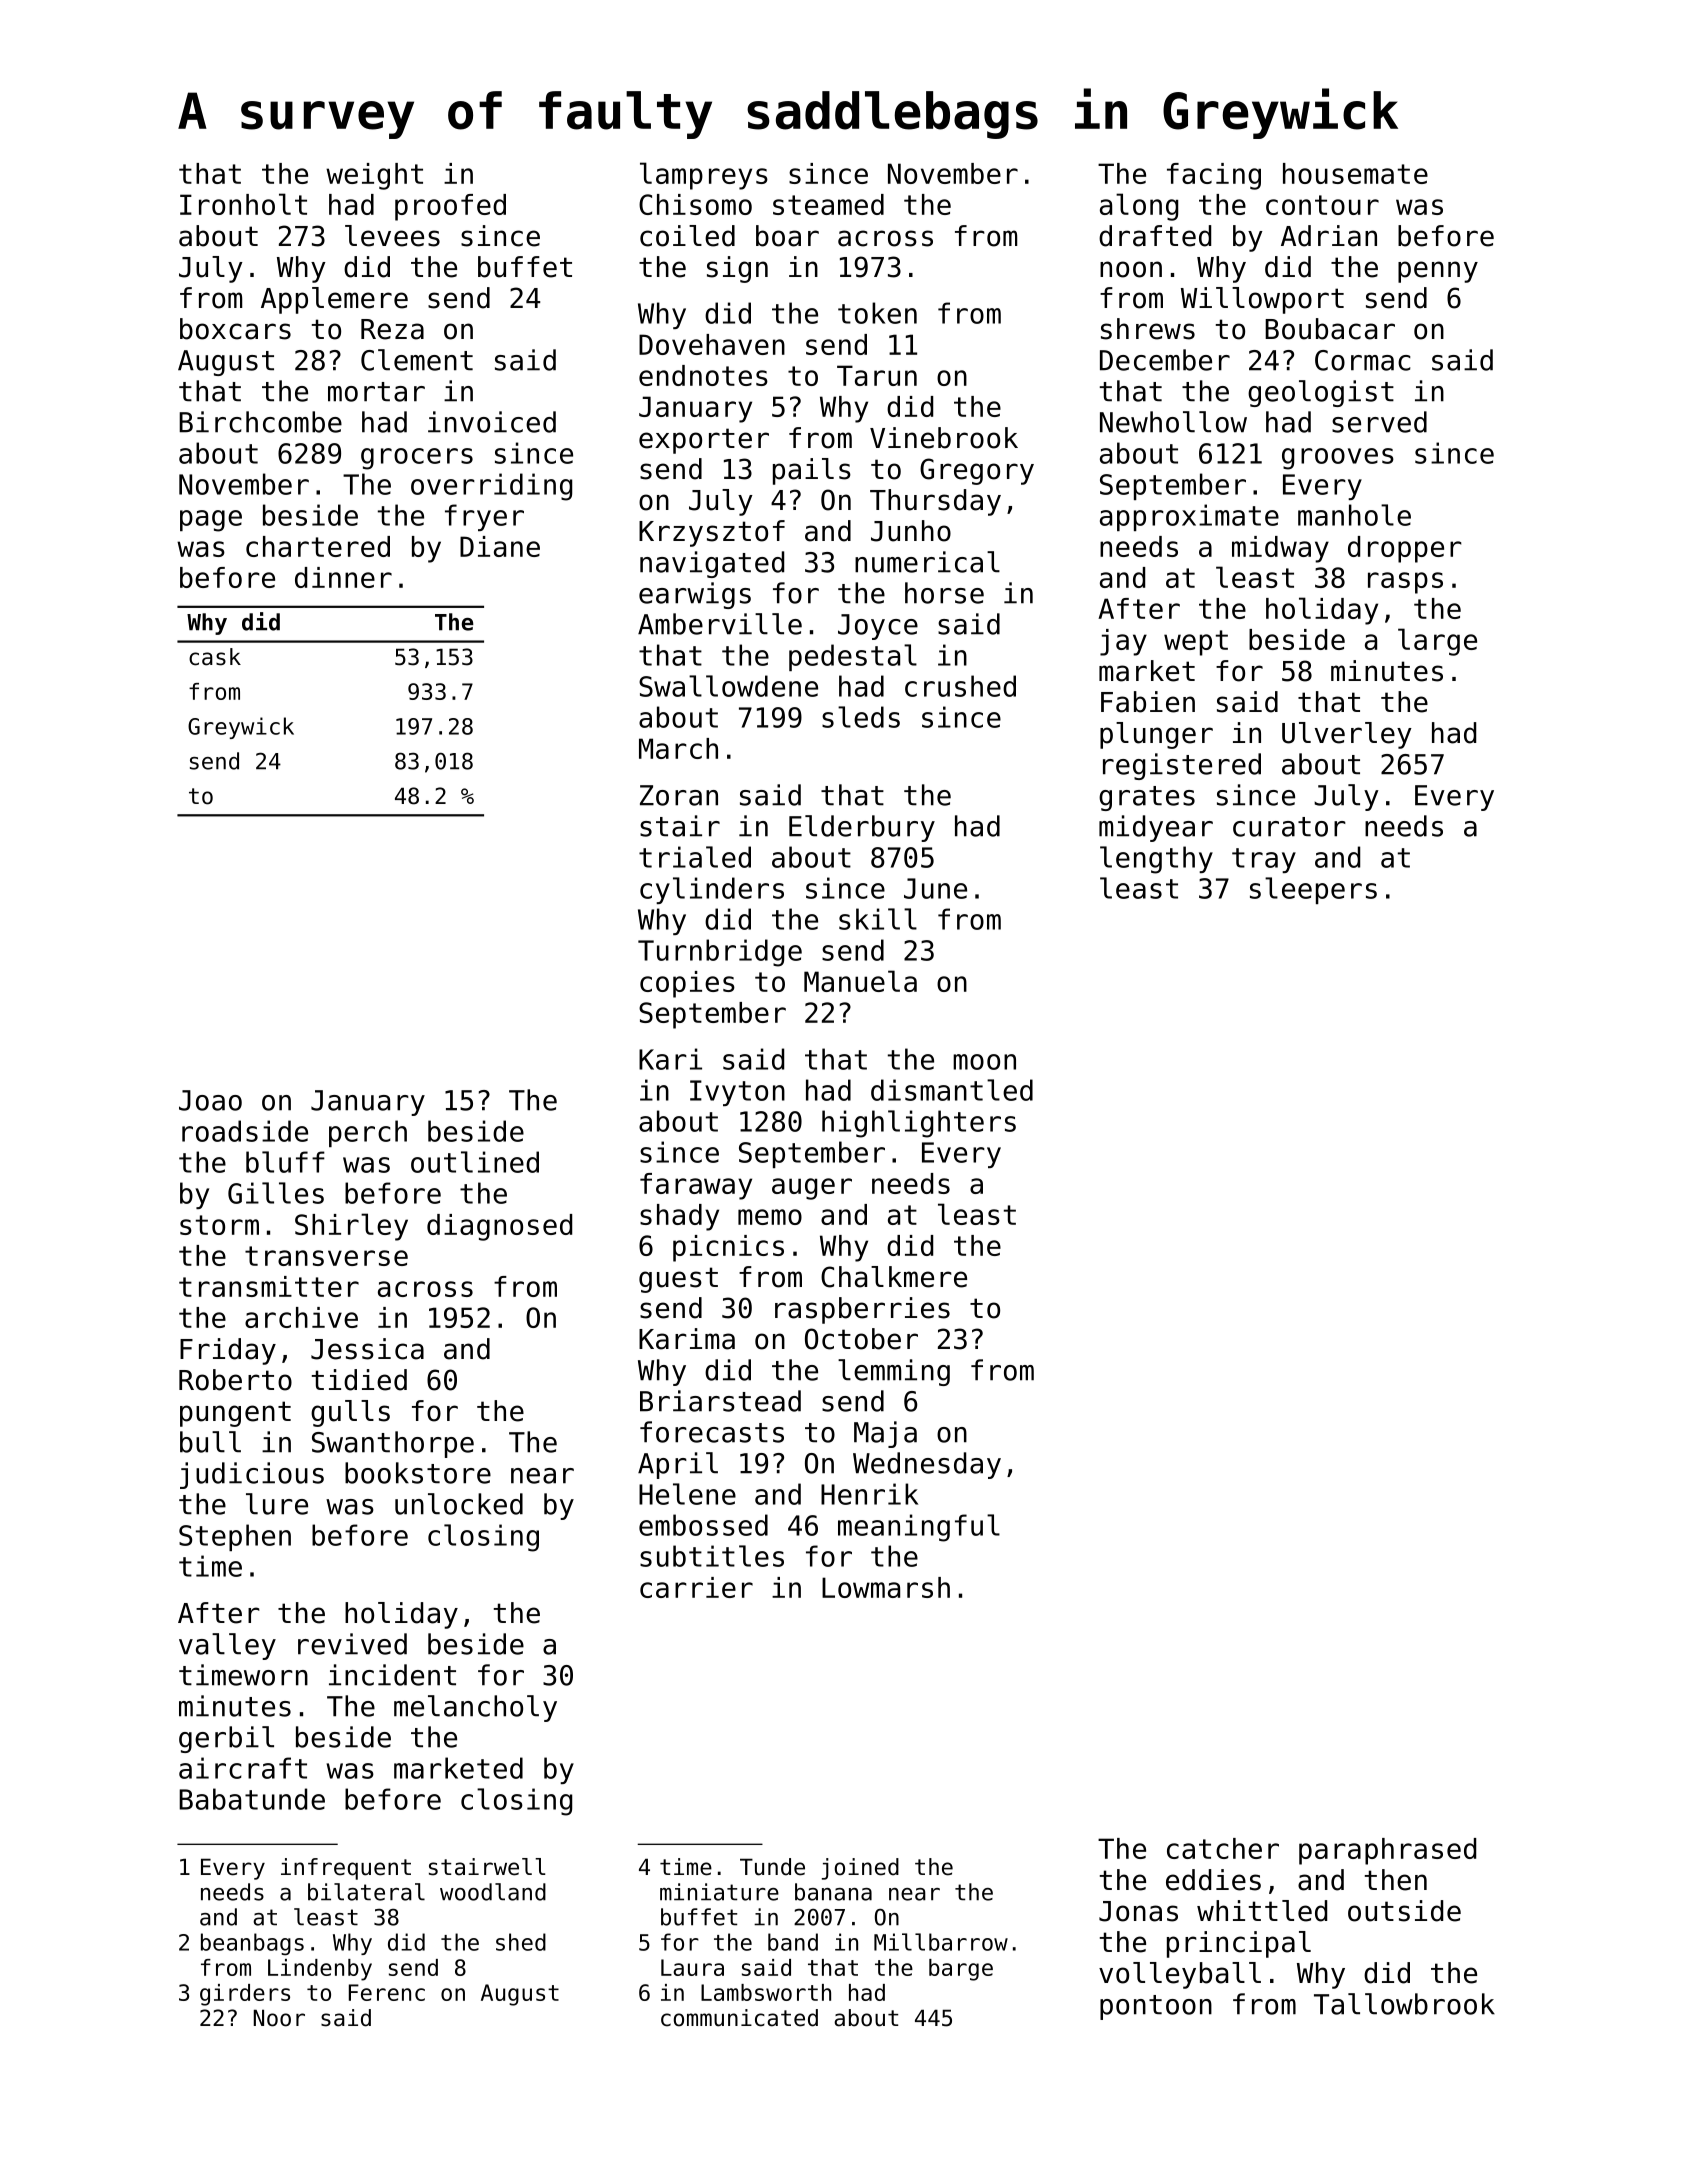 This document has height=2178, width=1683. Describe the element at coordinates (737, 1093) in the document. I see `Ivyton` at that location.
